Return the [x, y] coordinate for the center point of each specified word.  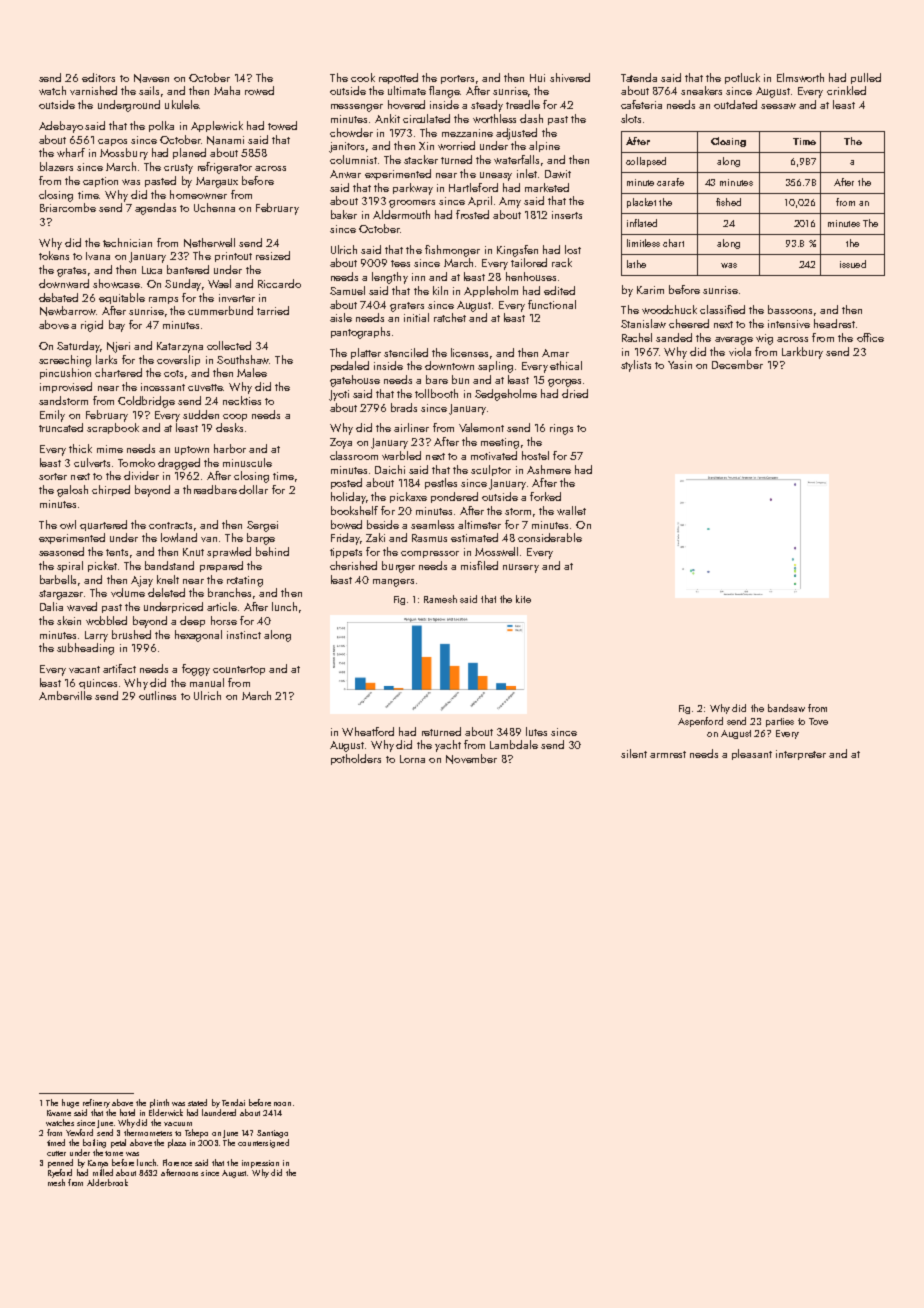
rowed [259, 90]
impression [260, 1164]
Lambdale [514, 744]
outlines [157, 695]
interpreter [801, 755]
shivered [570, 77]
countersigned [263, 1143]
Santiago [272, 1134]
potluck [742, 78]
